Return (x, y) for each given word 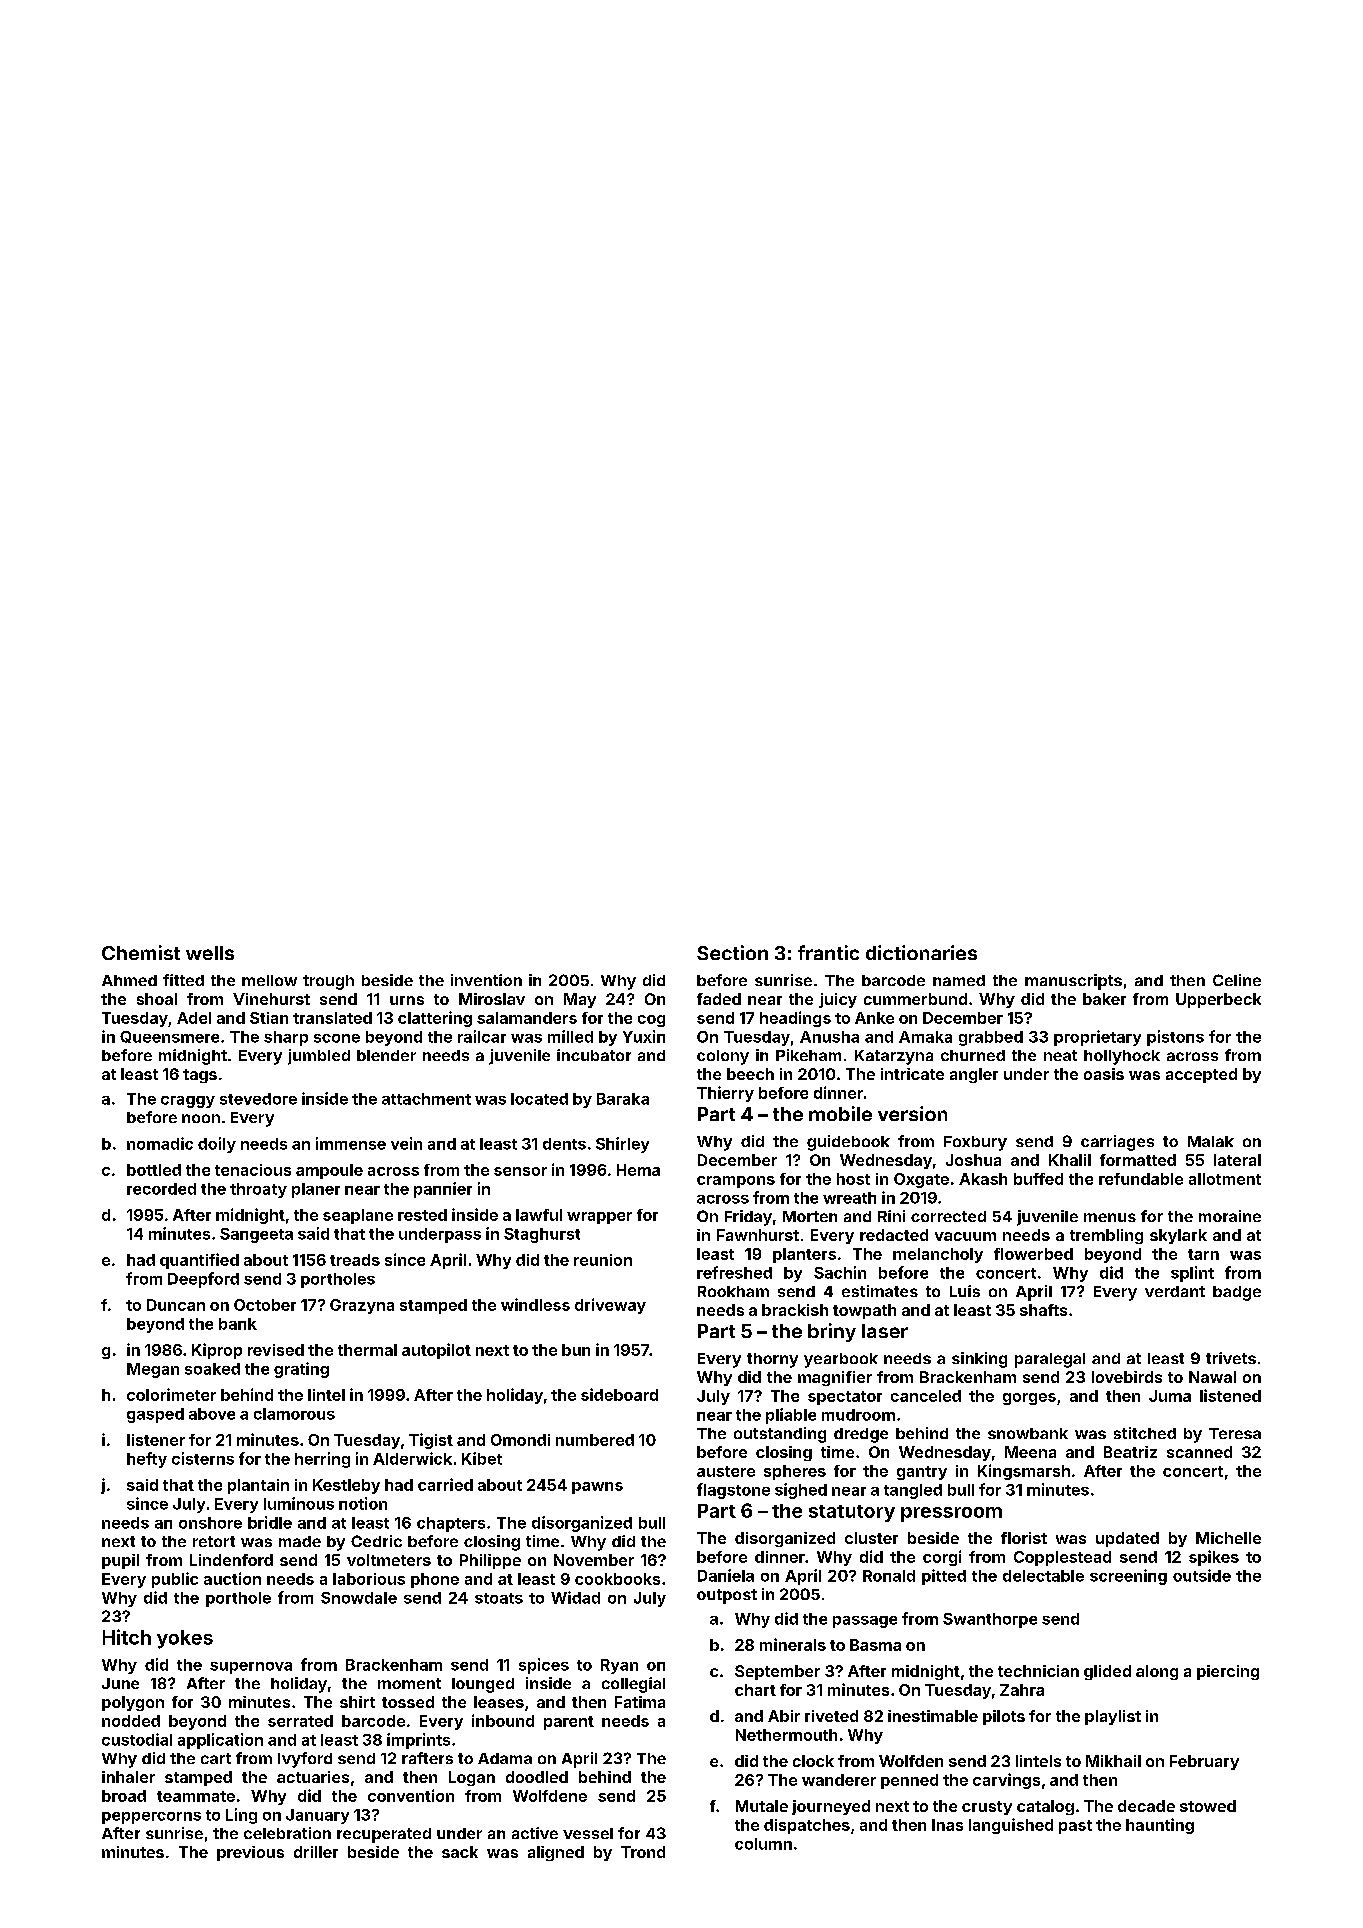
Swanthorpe (990, 1620)
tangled (913, 1491)
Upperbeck (1218, 1000)
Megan (153, 1370)
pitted (944, 1577)
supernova (251, 1668)
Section (732, 952)
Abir (784, 1716)
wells (210, 953)
